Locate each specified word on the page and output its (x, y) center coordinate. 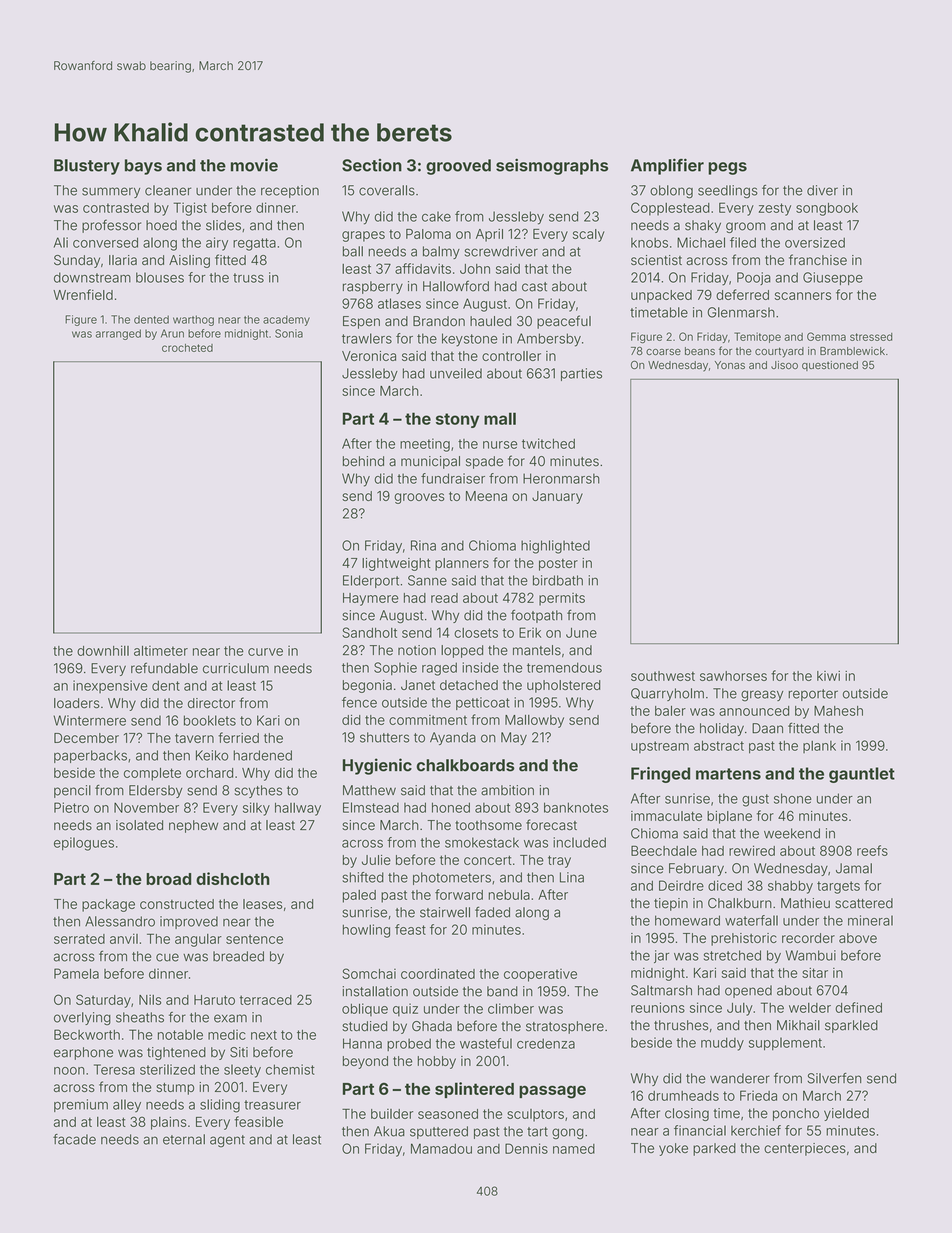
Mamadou (441, 1148)
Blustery (87, 167)
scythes (258, 791)
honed (451, 807)
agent (227, 1141)
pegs (727, 168)
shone (793, 798)
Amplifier (667, 166)
